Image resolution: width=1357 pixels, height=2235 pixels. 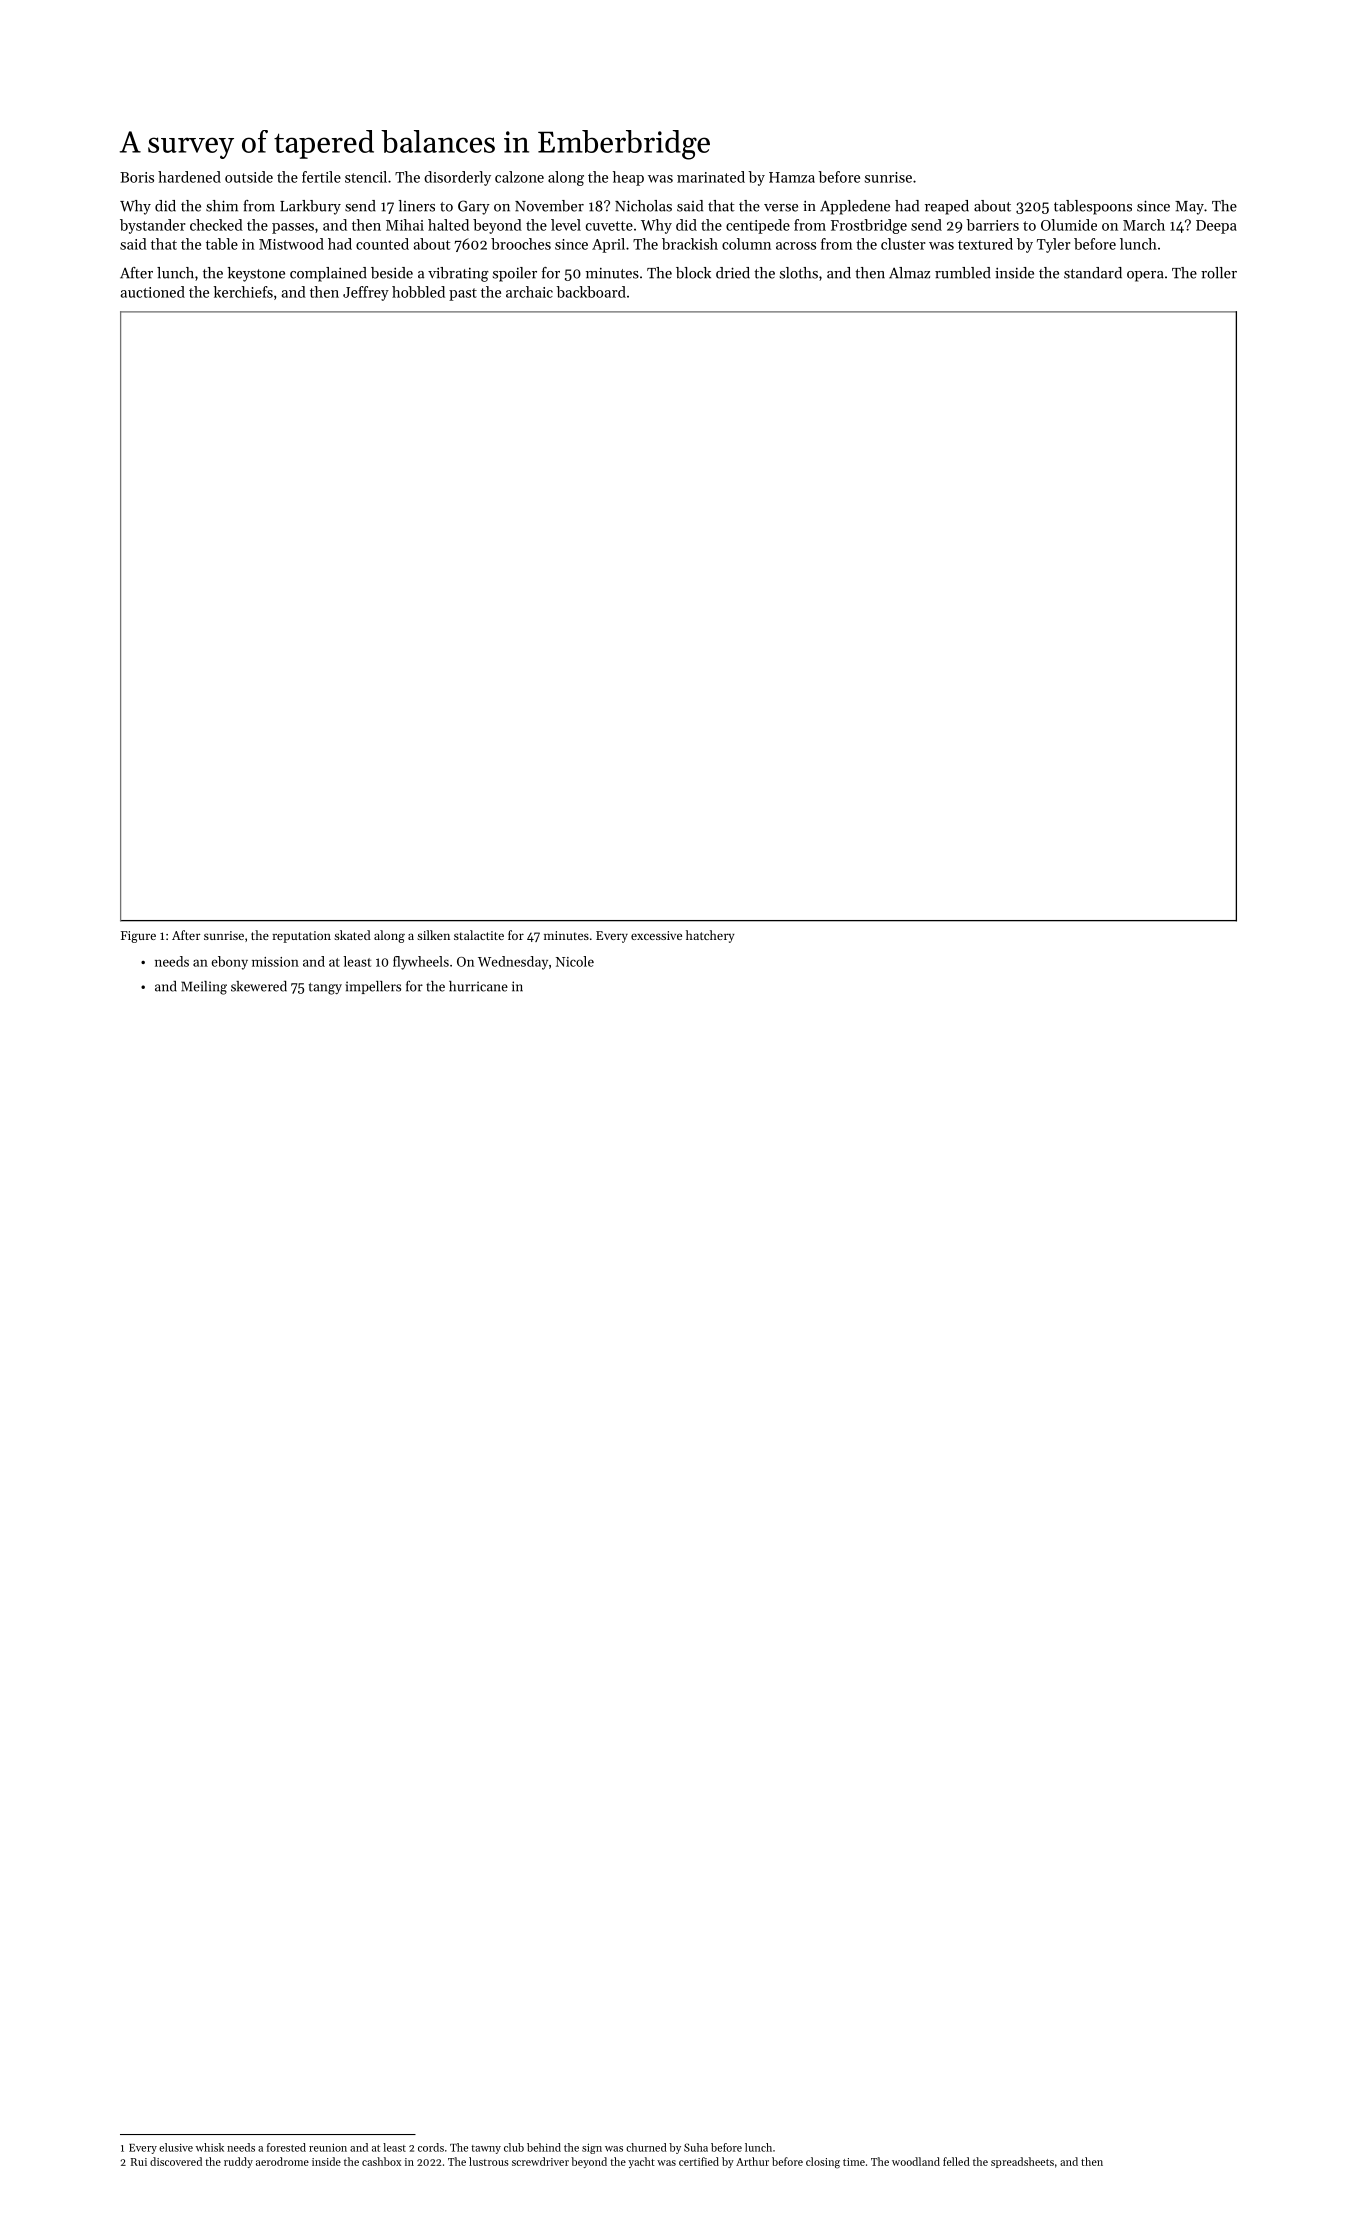 What do you see at coordinates (758, 226) in the screenshot?
I see `centipede` at bounding box center [758, 226].
